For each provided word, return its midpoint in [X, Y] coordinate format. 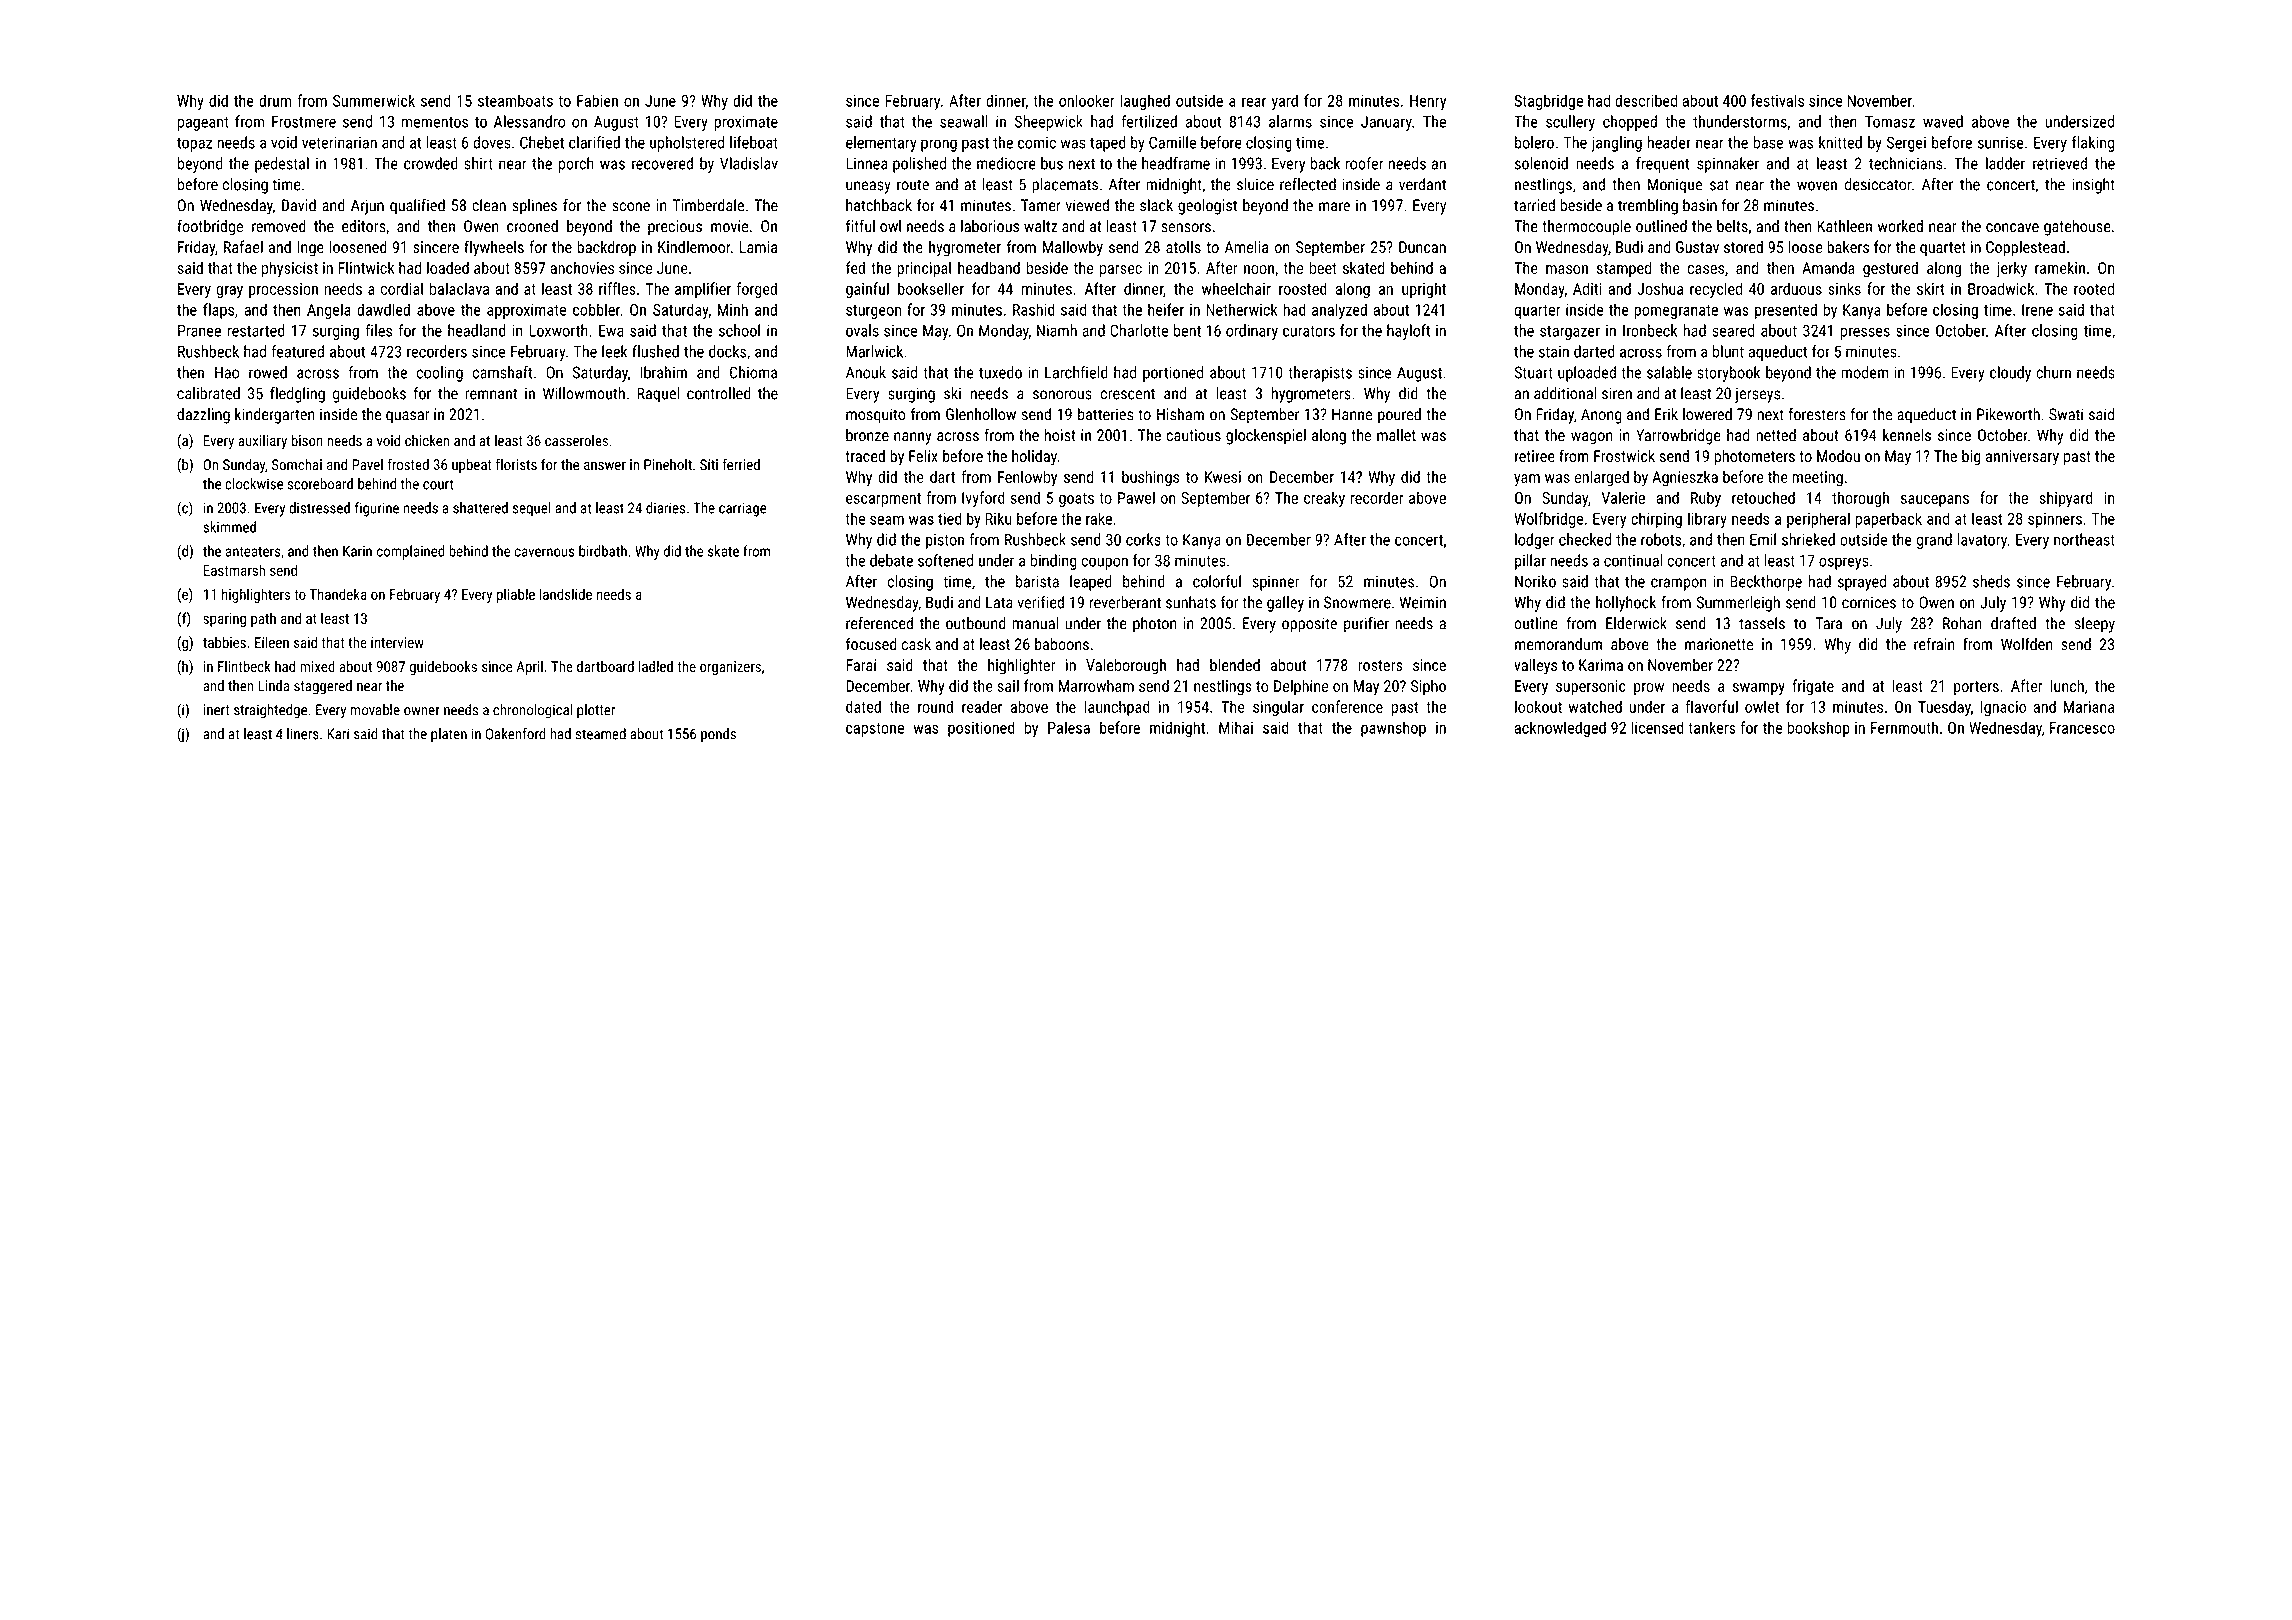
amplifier [703, 290]
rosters [1380, 665]
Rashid [1034, 309]
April [529, 667]
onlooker [1087, 100]
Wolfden [2027, 644]
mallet [1396, 435]
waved [1943, 121]
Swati [2066, 414]
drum [275, 100]
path [263, 619]
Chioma [753, 372]
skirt [1931, 288]
